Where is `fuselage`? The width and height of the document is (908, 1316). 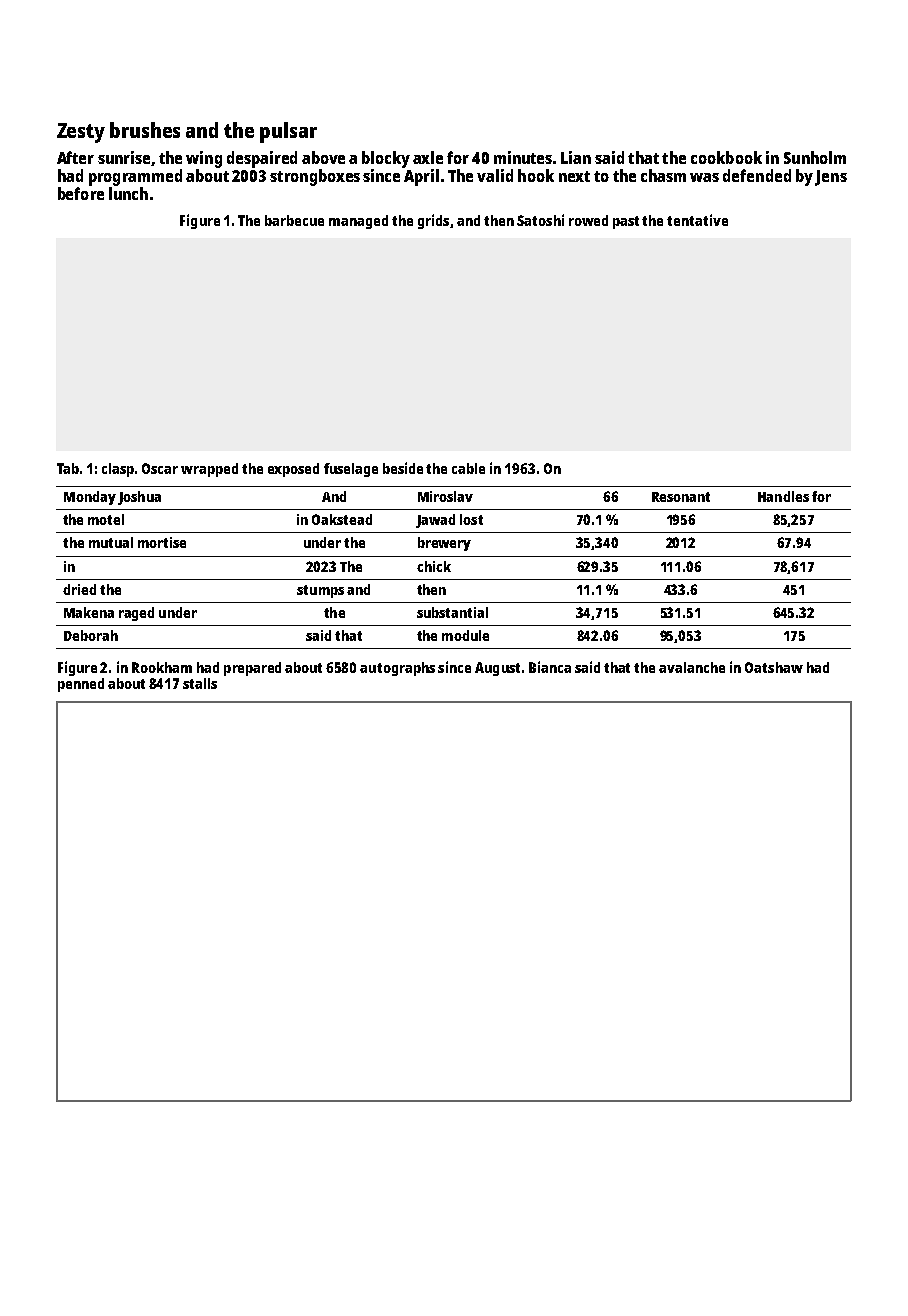
fuselage is located at coordinates (351, 470).
